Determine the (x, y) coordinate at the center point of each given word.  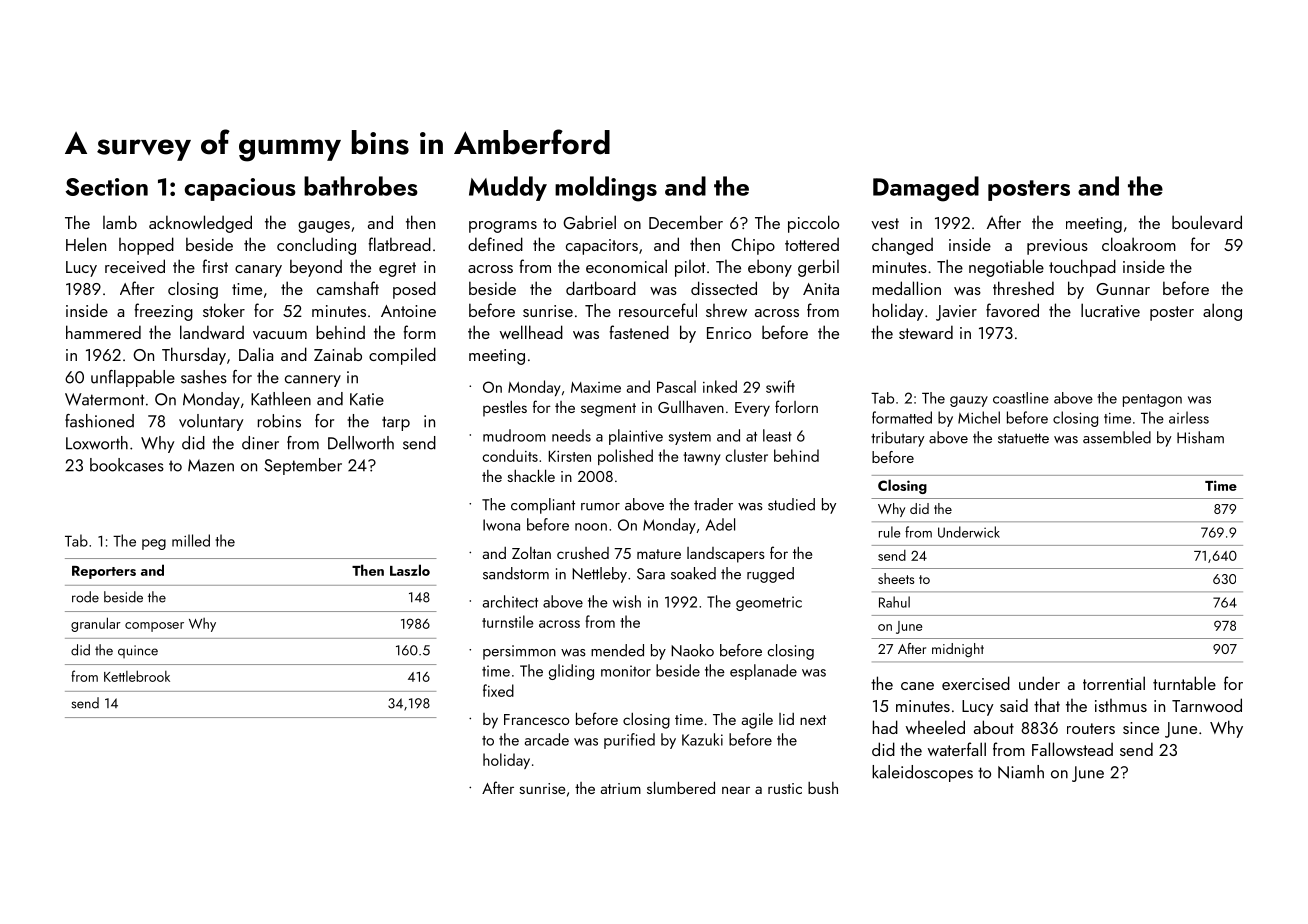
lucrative (1110, 310)
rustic (785, 788)
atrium (621, 788)
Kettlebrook (137, 676)
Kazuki (702, 739)
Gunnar (1123, 289)
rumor (600, 507)
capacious (240, 189)
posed (414, 290)
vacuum (280, 335)
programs (503, 227)
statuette (1023, 438)
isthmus (1121, 705)
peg (154, 544)
